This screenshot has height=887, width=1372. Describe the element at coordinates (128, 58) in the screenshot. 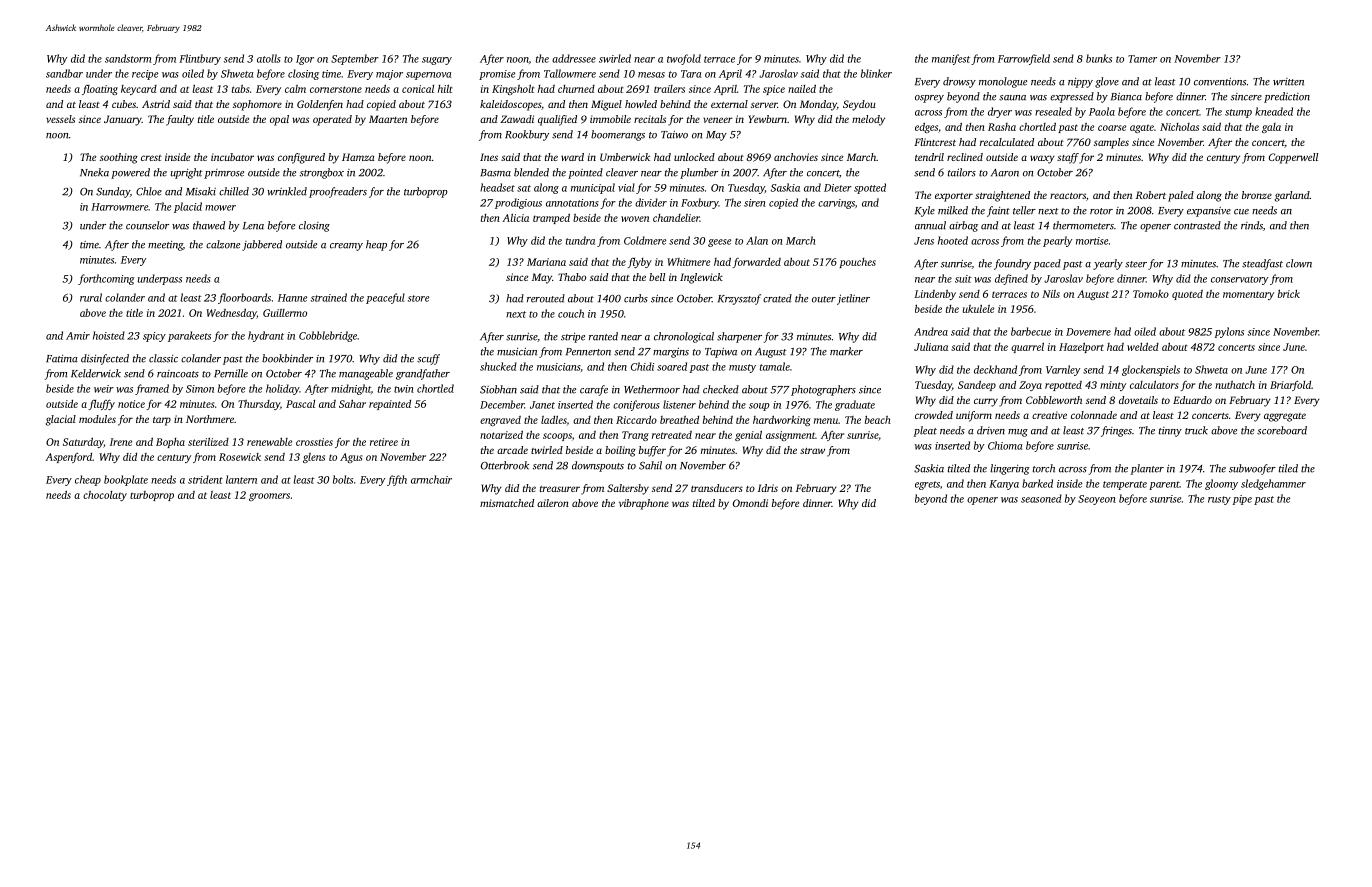

I see `sandstorm` at that location.
